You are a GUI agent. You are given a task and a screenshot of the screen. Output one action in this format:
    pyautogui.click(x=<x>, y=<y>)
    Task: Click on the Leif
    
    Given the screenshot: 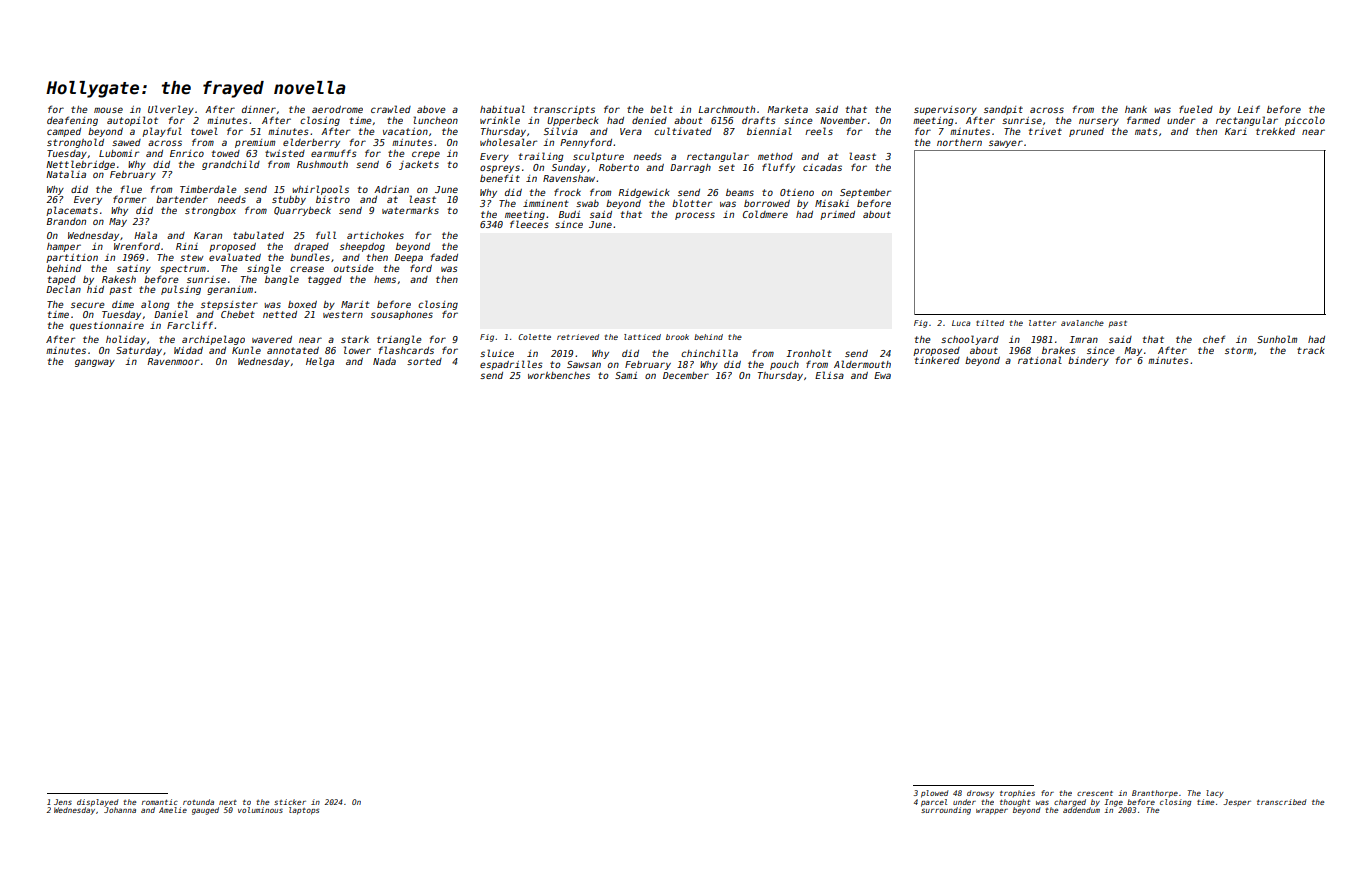 What is the action you would take?
    pyautogui.click(x=1248, y=109)
